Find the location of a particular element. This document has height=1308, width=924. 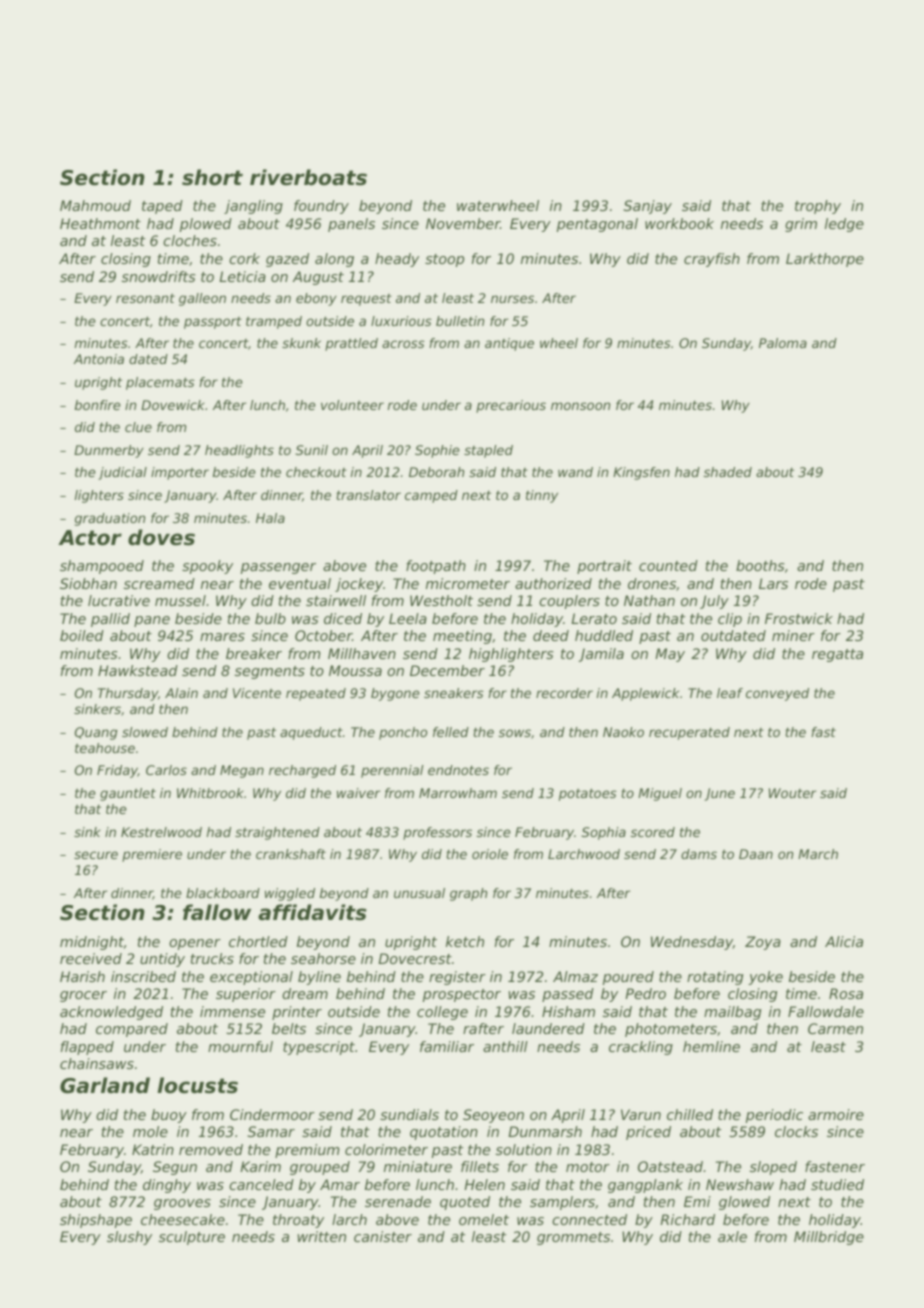

Mahmoud is located at coordinates (95, 205).
